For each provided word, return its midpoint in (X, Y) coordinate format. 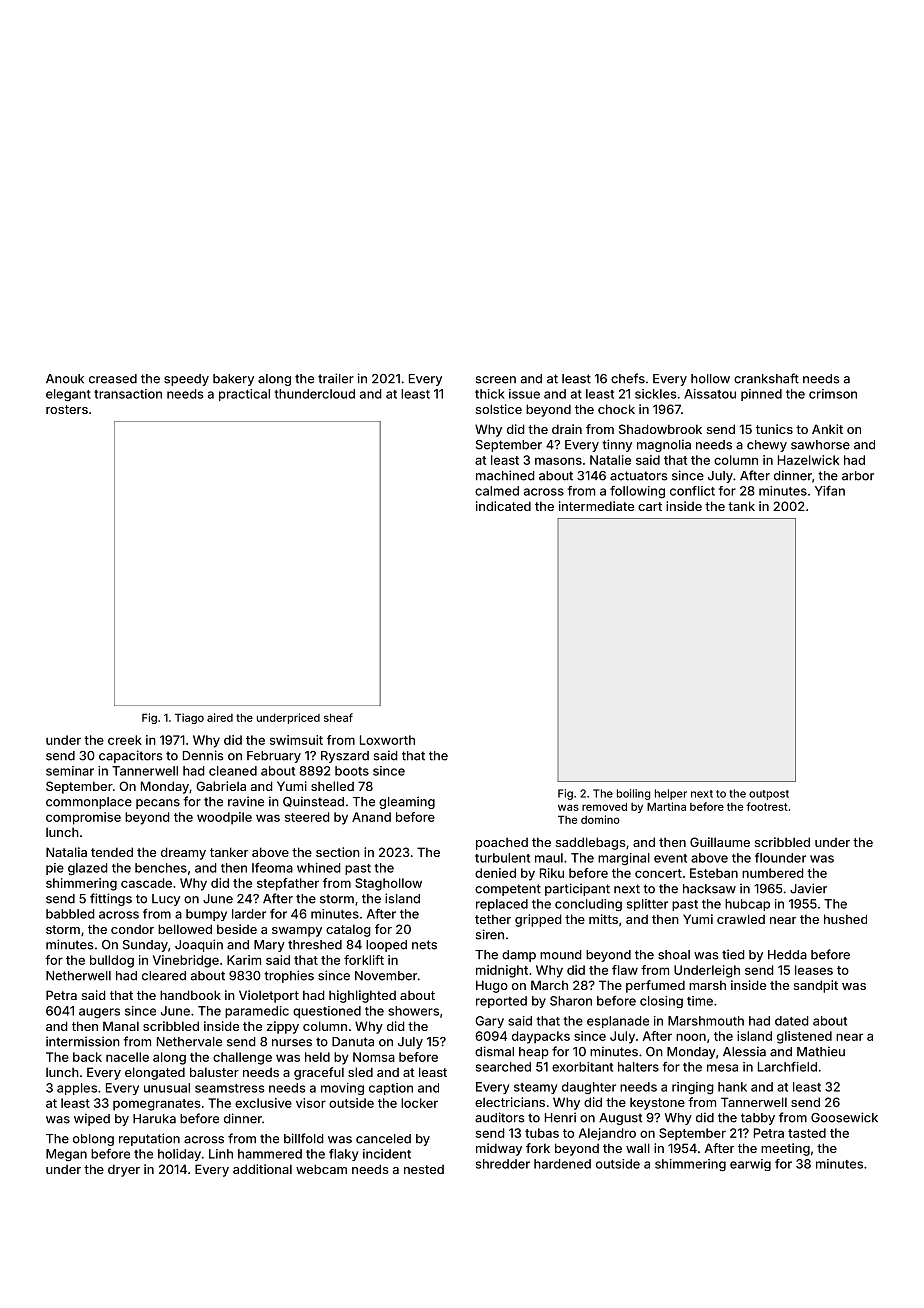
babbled (70, 914)
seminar (70, 771)
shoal (674, 955)
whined (319, 868)
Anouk (65, 379)
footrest (767, 806)
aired (220, 717)
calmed (497, 491)
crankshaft (766, 378)
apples (77, 1089)
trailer (336, 378)
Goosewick (844, 1117)
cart (650, 506)
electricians (510, 1102)
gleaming (407, 802)
